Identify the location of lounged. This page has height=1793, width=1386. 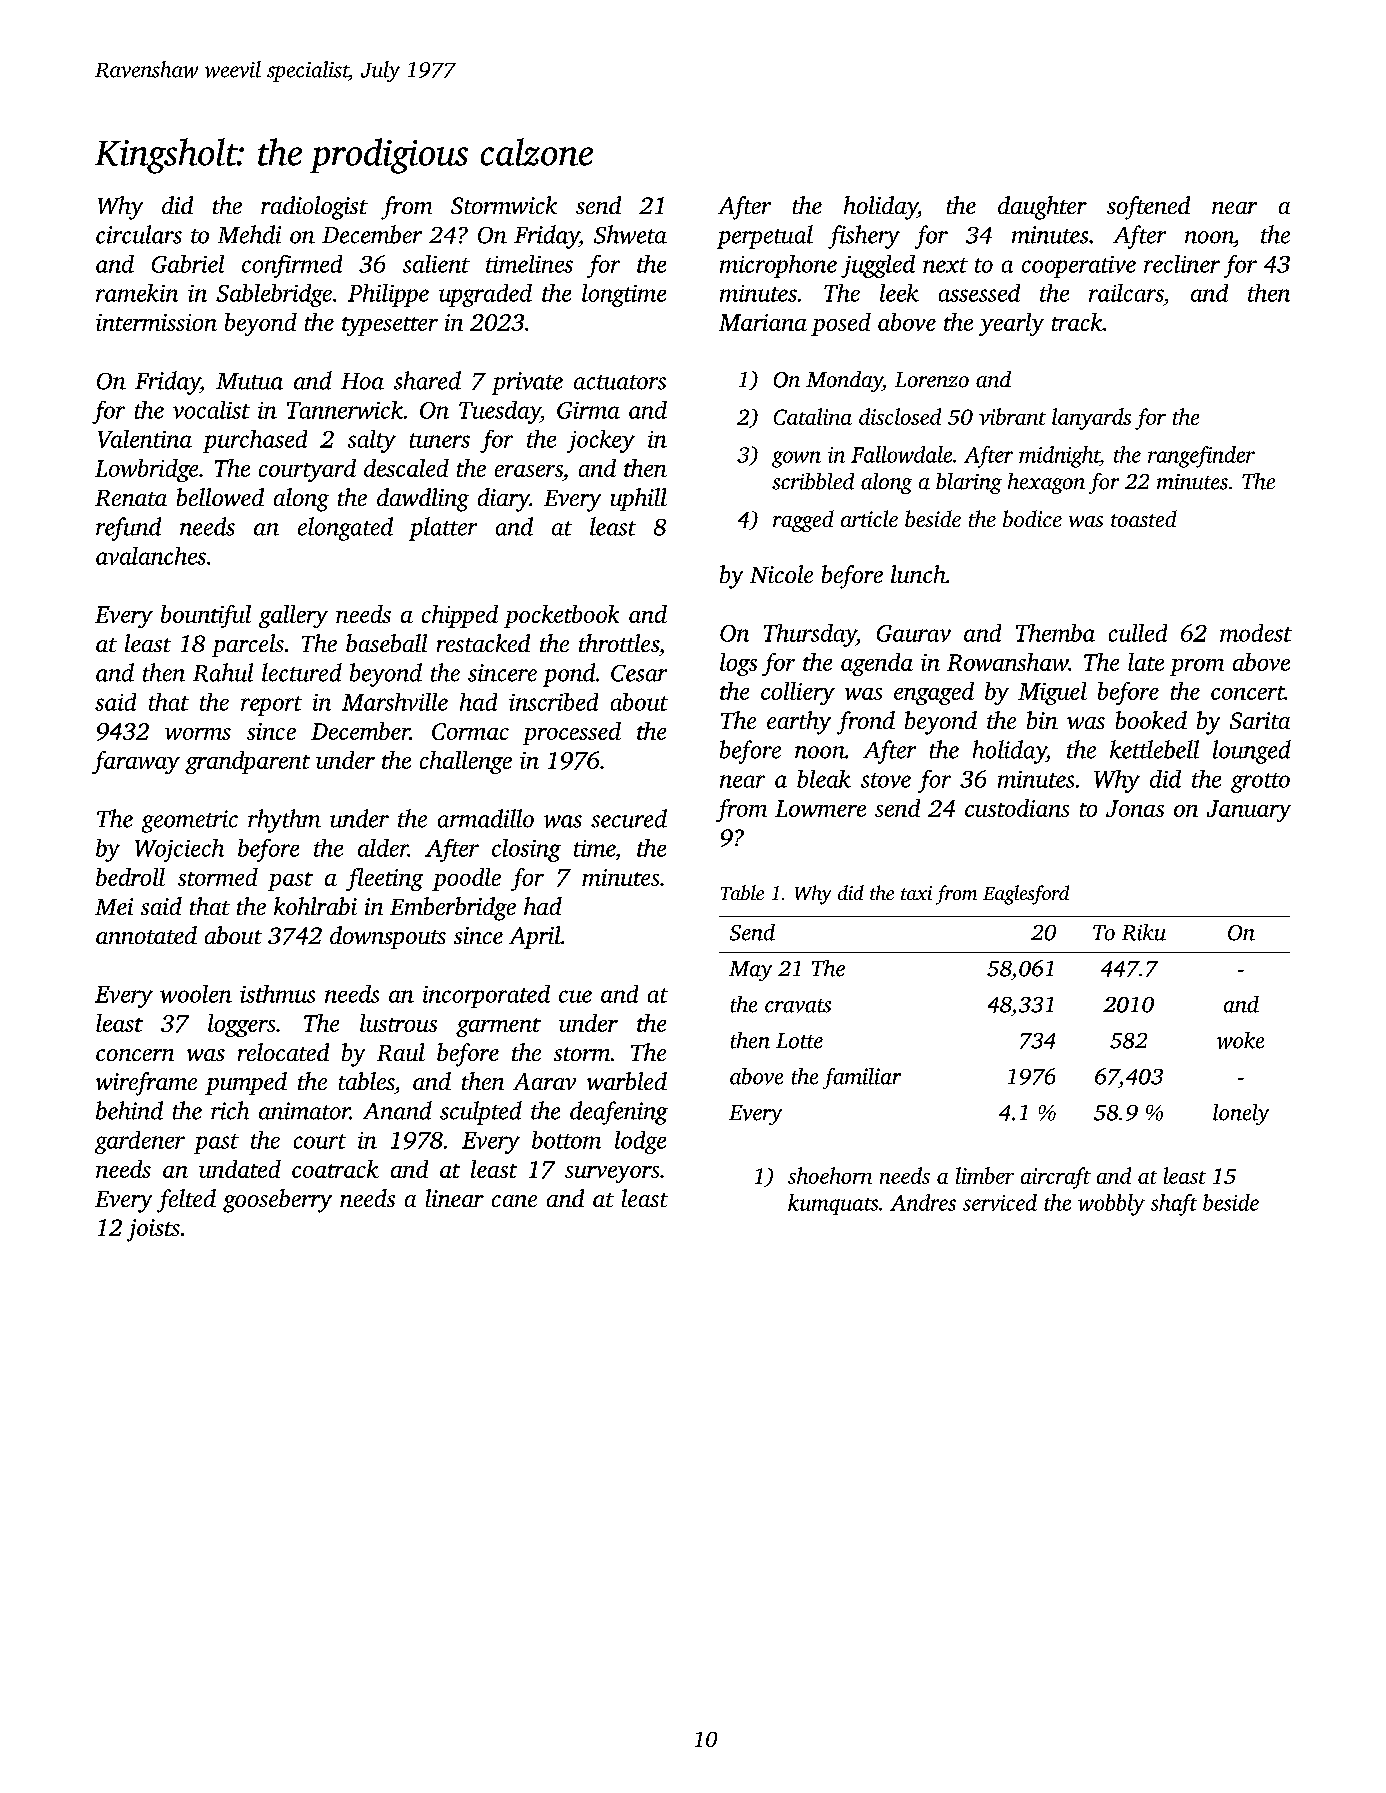
(1252, 752).
